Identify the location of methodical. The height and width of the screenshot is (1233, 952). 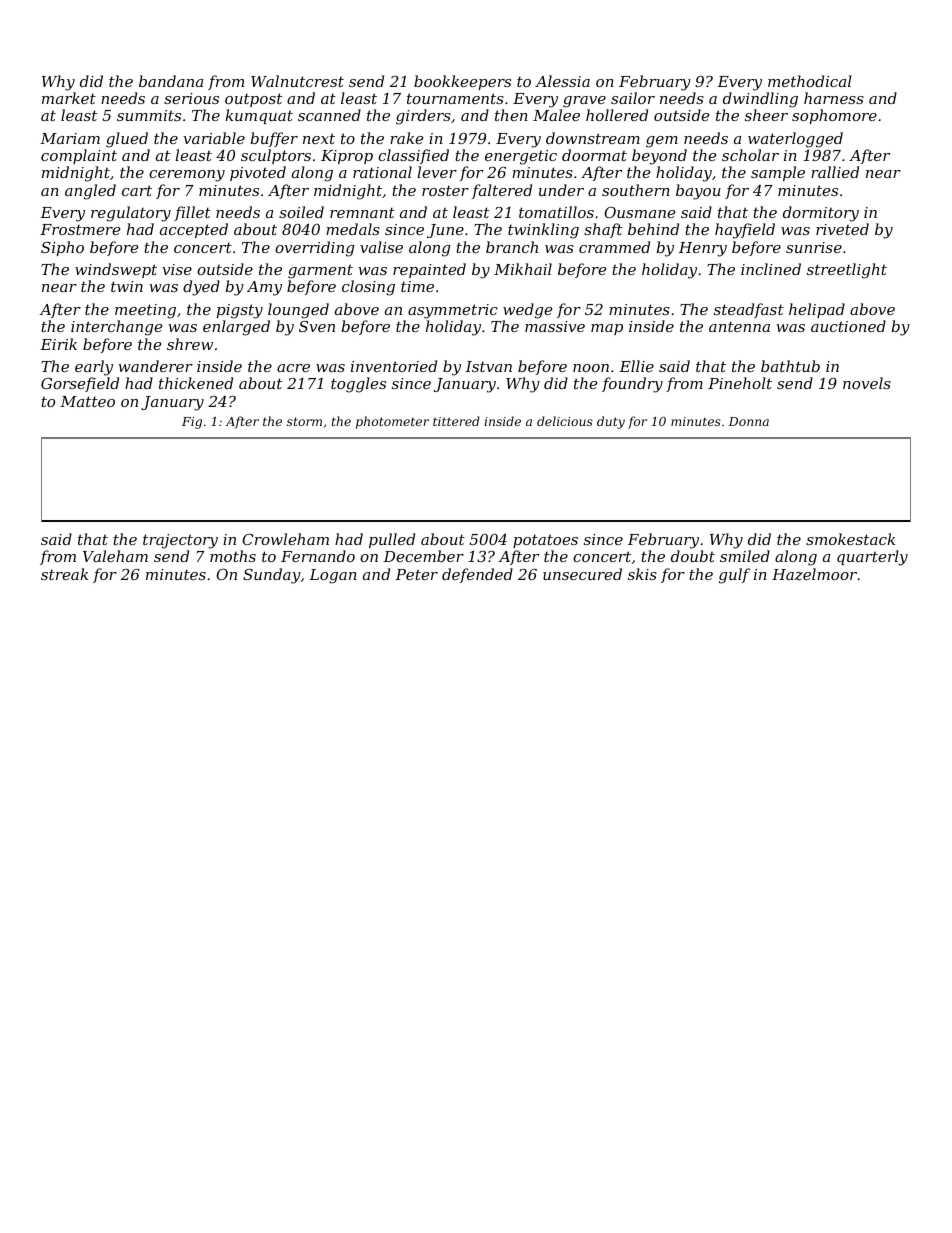
(810, 81).
